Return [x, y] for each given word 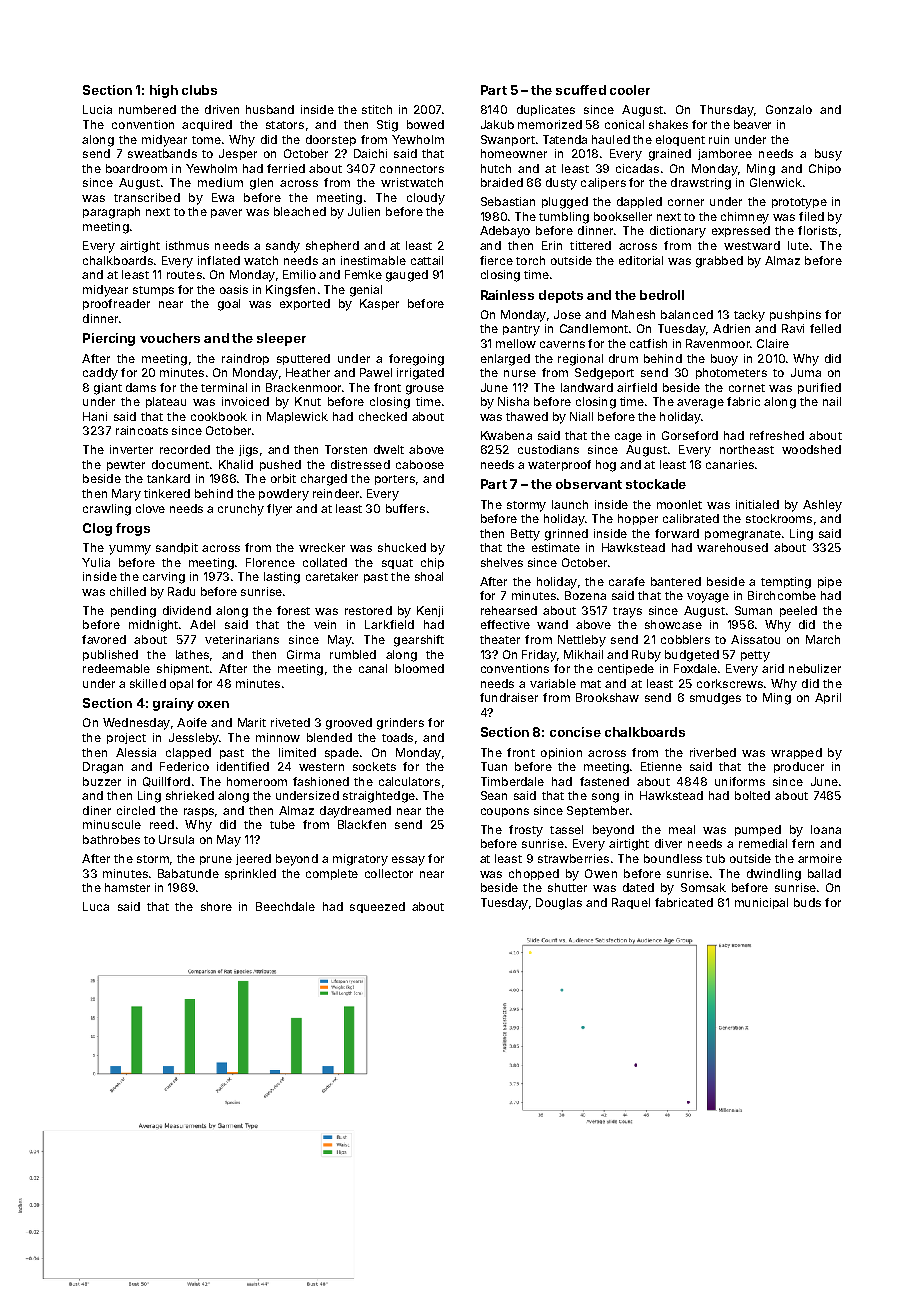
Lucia [97, 109]
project [126, 738]
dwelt [389, 449]
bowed [425, 124]
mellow [516, 343]
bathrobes [111, 839]
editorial [641, 260]
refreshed [777, 435]
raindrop [245, 359]
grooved [349, 724]
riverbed [713, 752]
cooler [630, 90]
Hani [95, 416]
